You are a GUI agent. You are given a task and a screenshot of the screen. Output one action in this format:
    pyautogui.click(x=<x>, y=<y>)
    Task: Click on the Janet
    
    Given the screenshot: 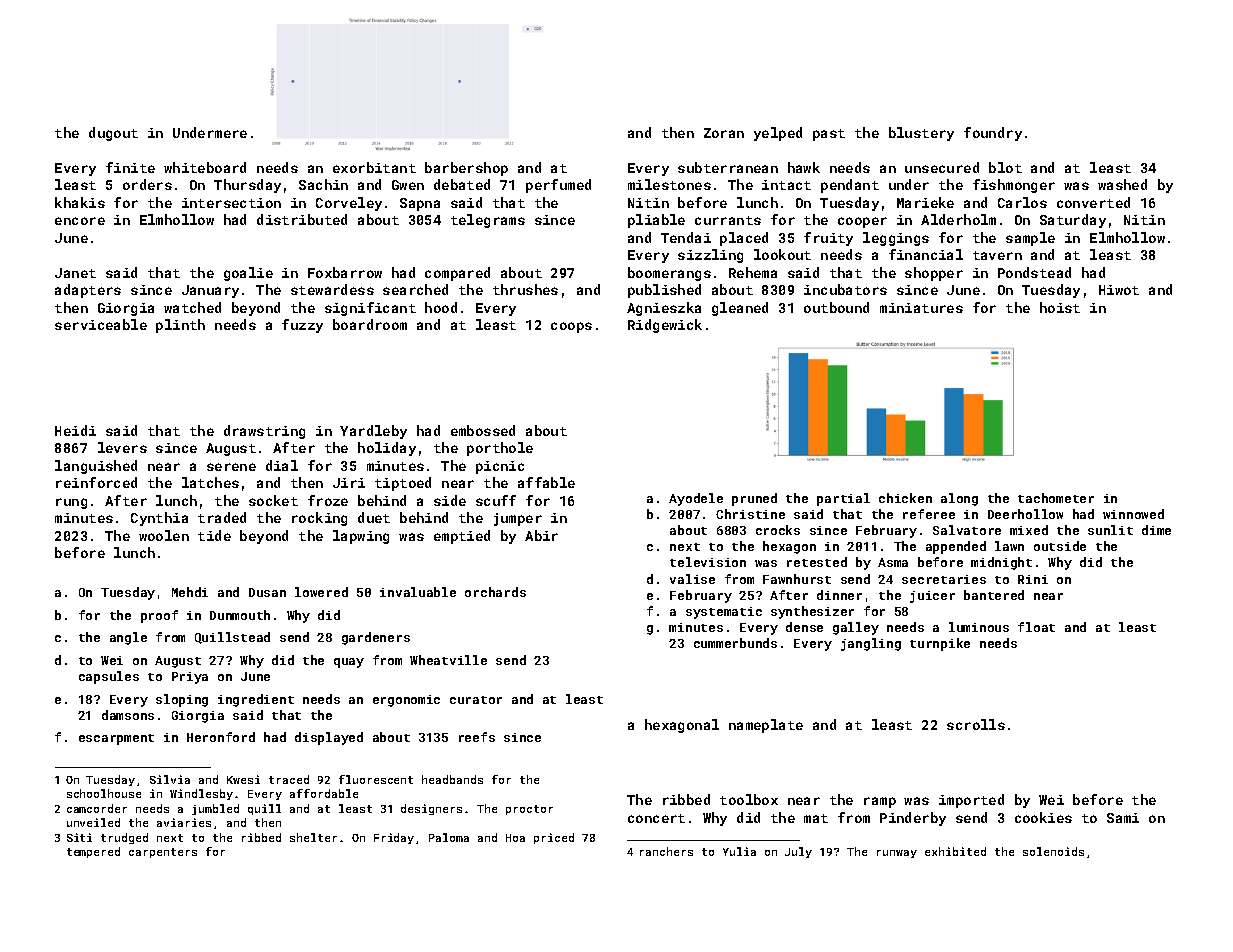 What is the action you would take?
    pyautogui.click(x=75, y=273)
